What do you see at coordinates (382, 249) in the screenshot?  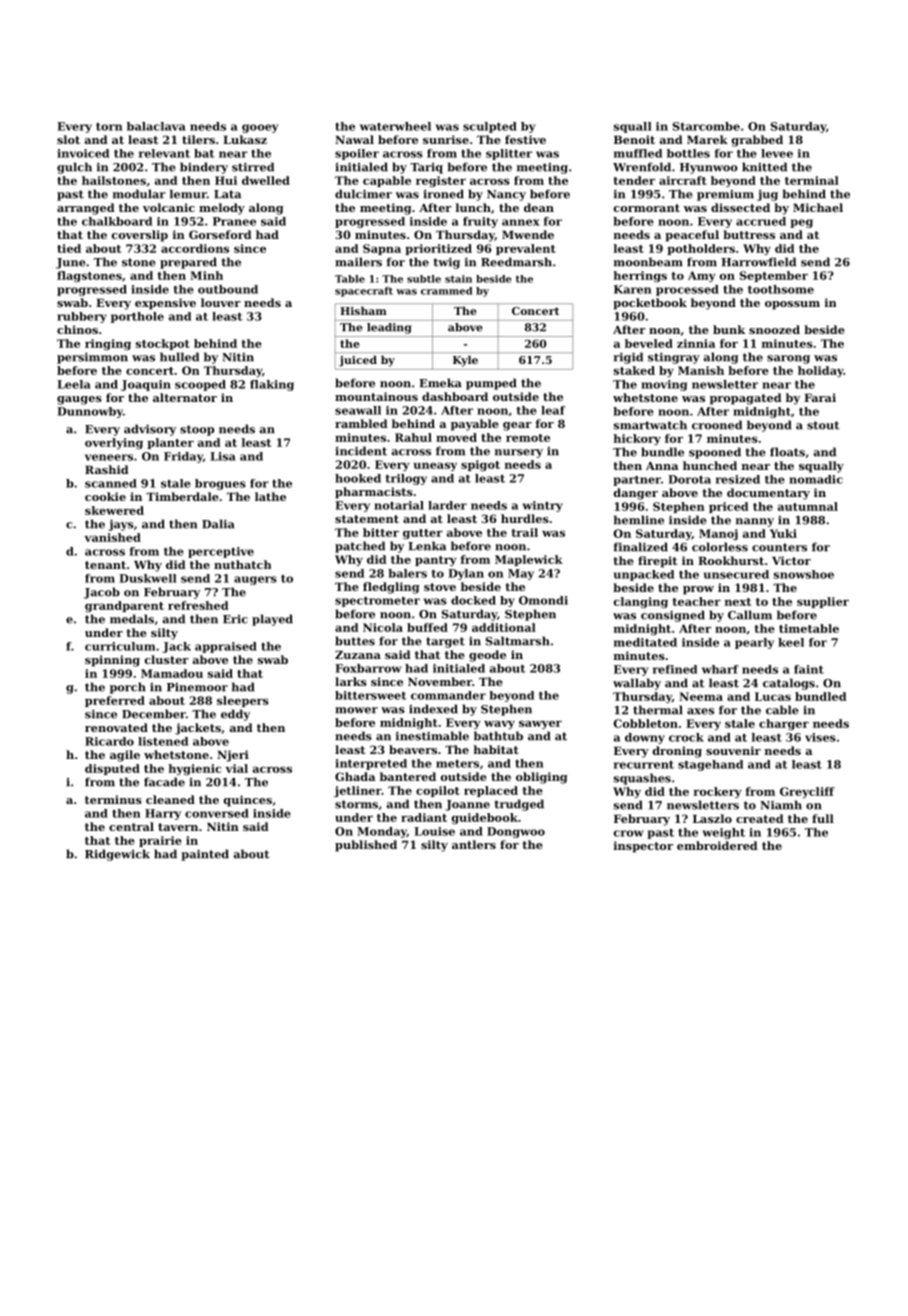 I see `Sapna` at bounding box center [382, 249].
